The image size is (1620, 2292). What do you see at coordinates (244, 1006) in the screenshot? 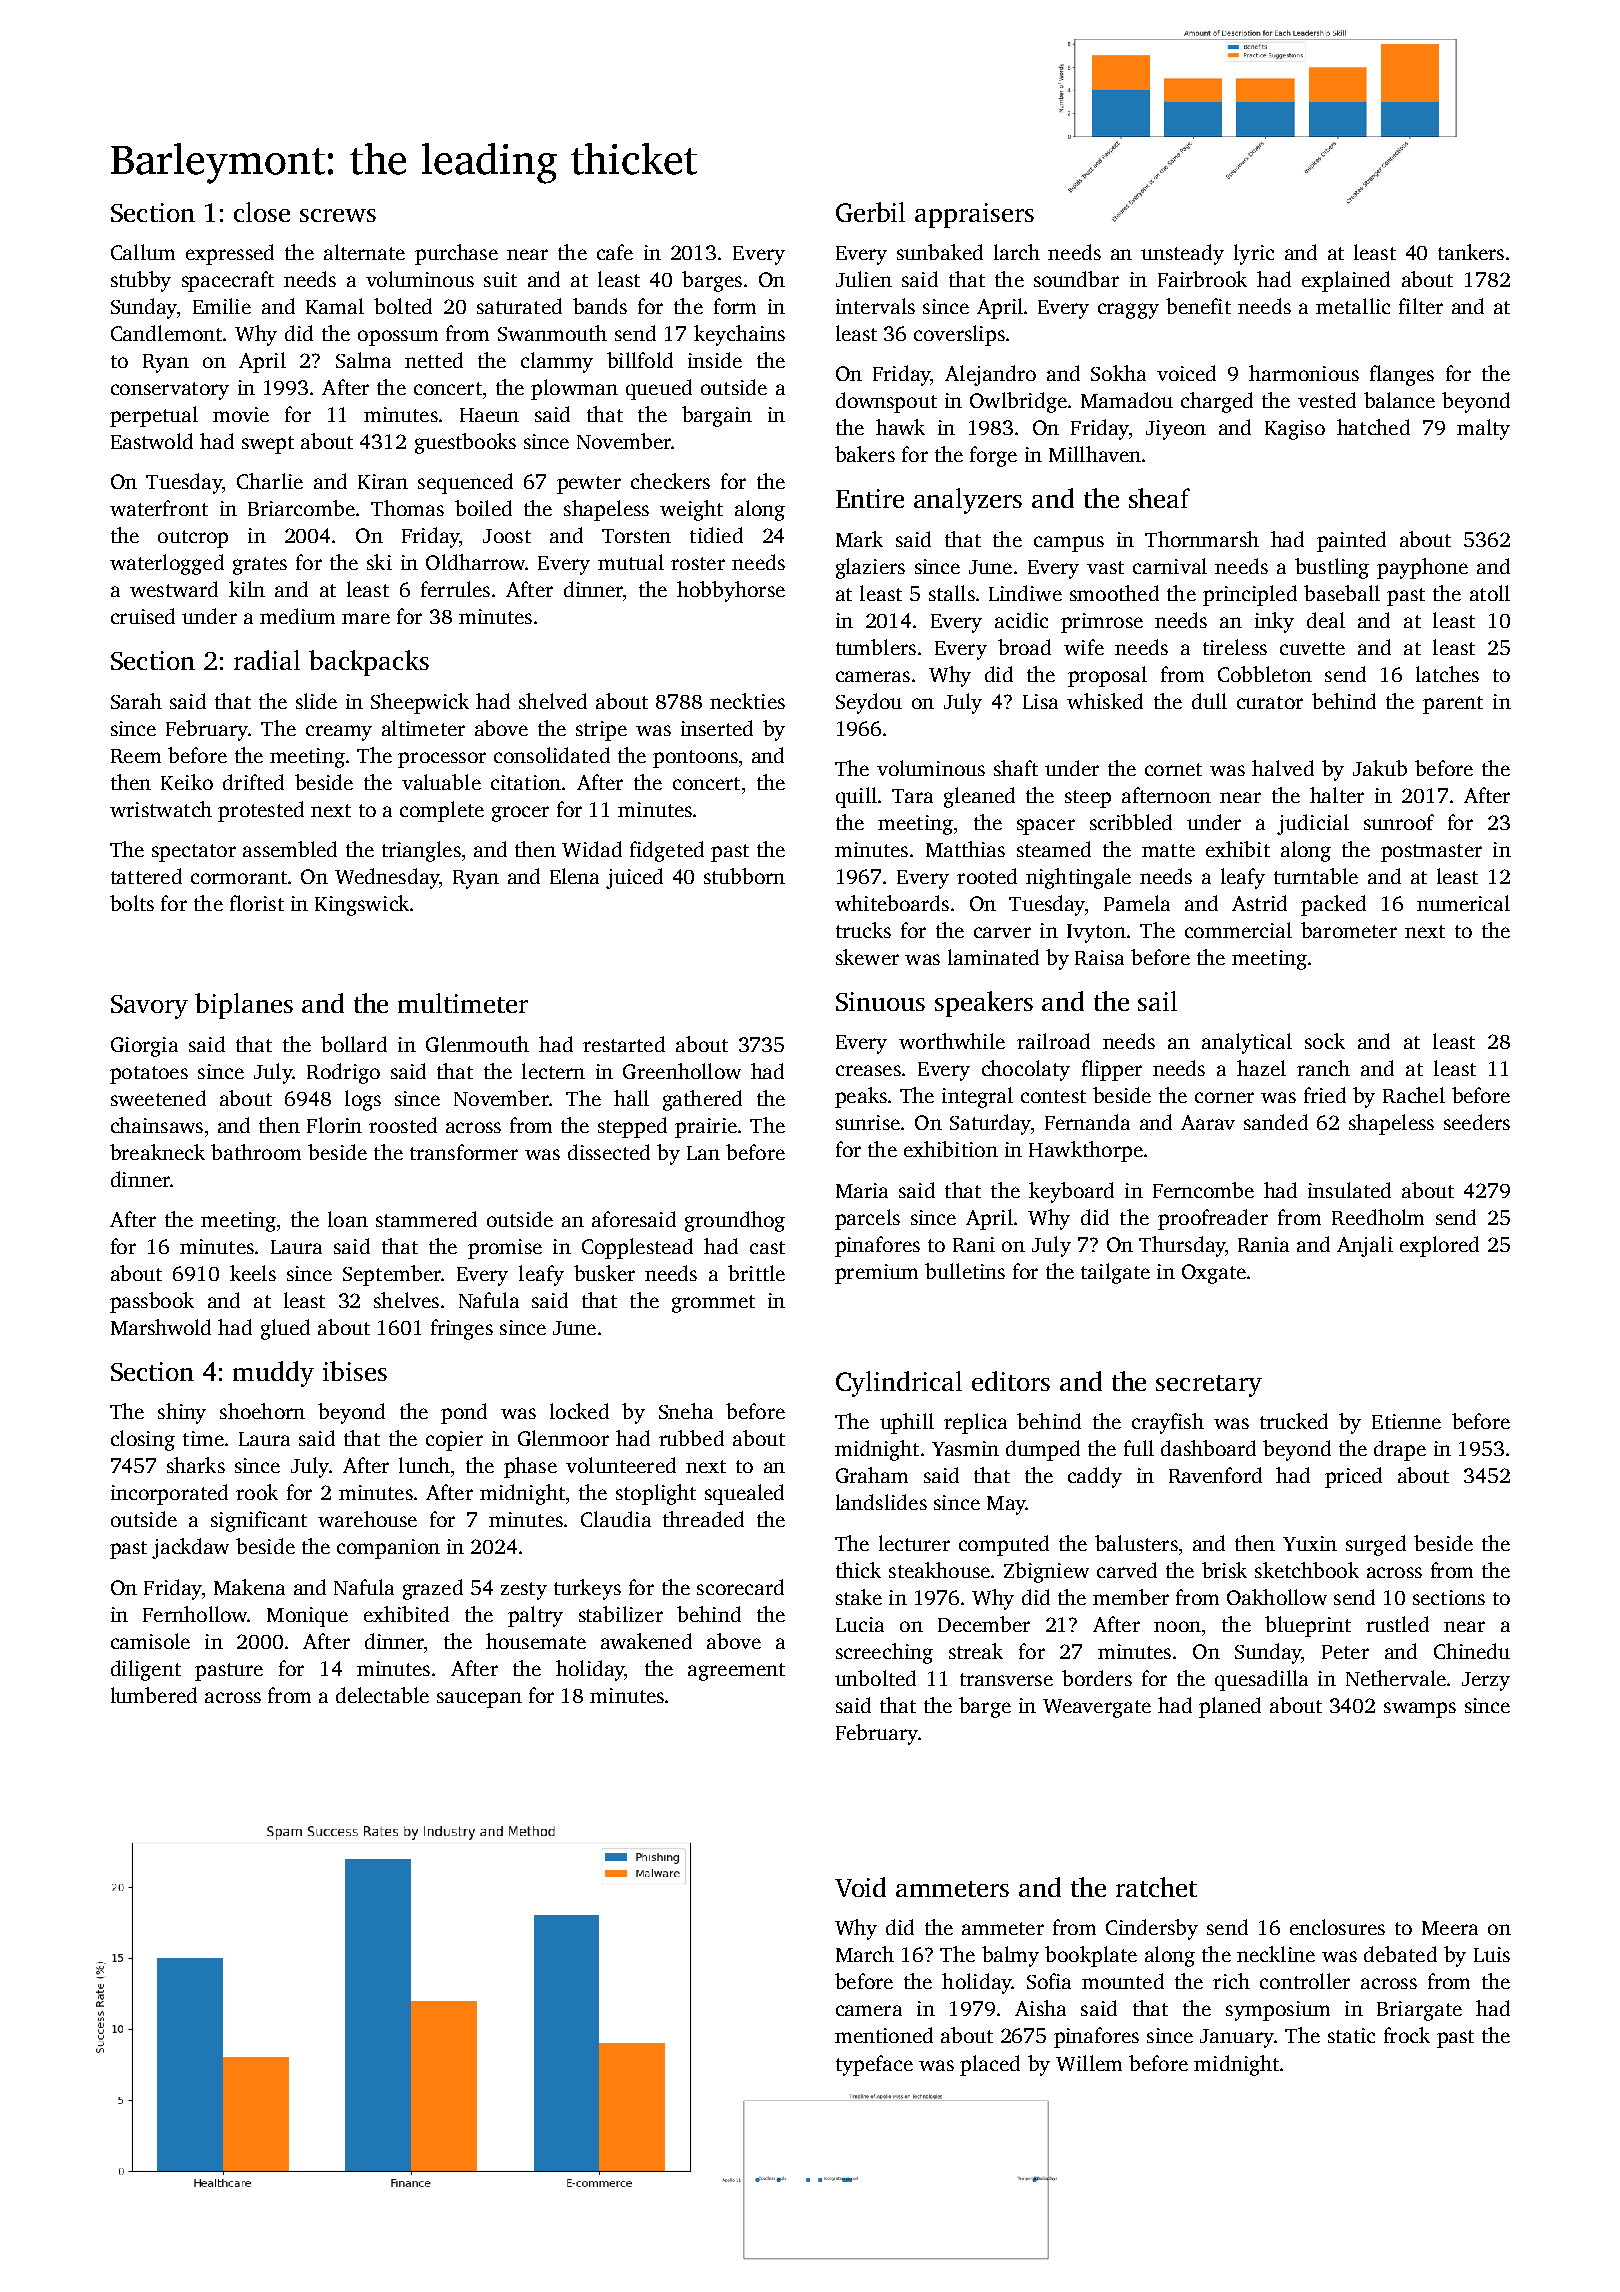
I see `biplanes` at bounding box center [244, 1006].
